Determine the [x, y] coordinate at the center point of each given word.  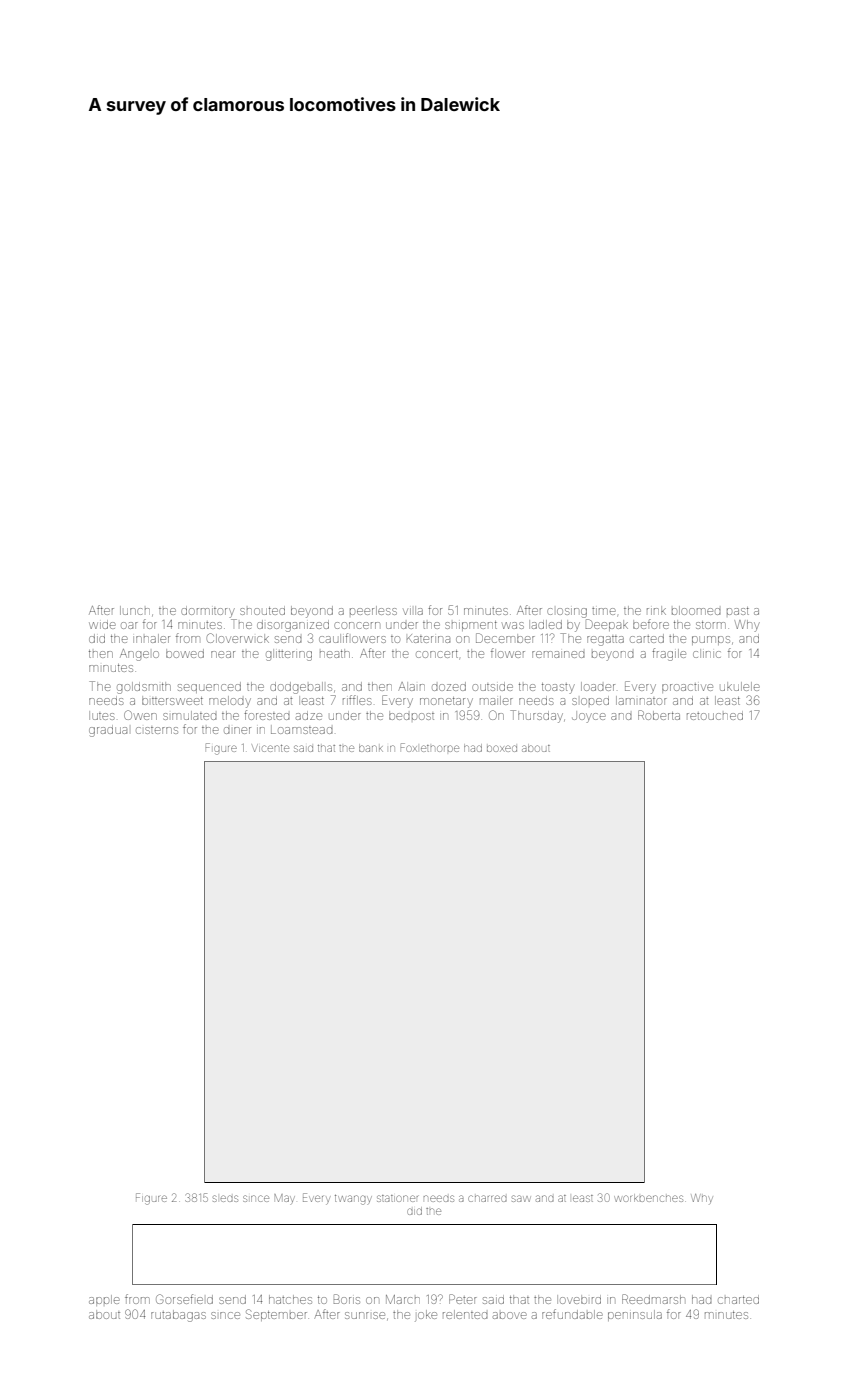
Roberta [659, 715]
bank [371, 748]
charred [487, 1198]
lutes [101, 715]
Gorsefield [184, 1299]
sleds [225, 1198]
